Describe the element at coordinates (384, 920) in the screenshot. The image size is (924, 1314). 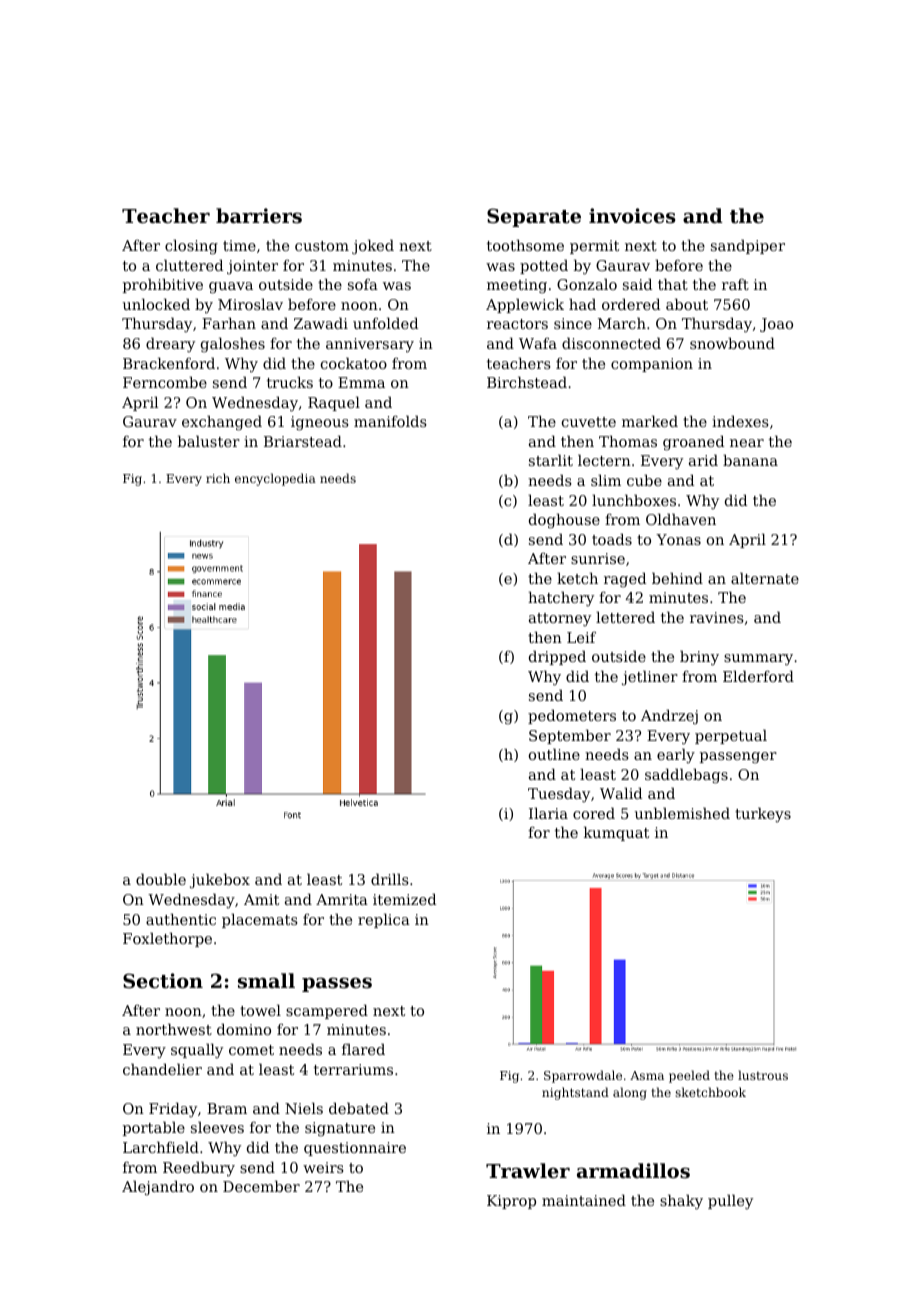
I see `replica` at that location.
